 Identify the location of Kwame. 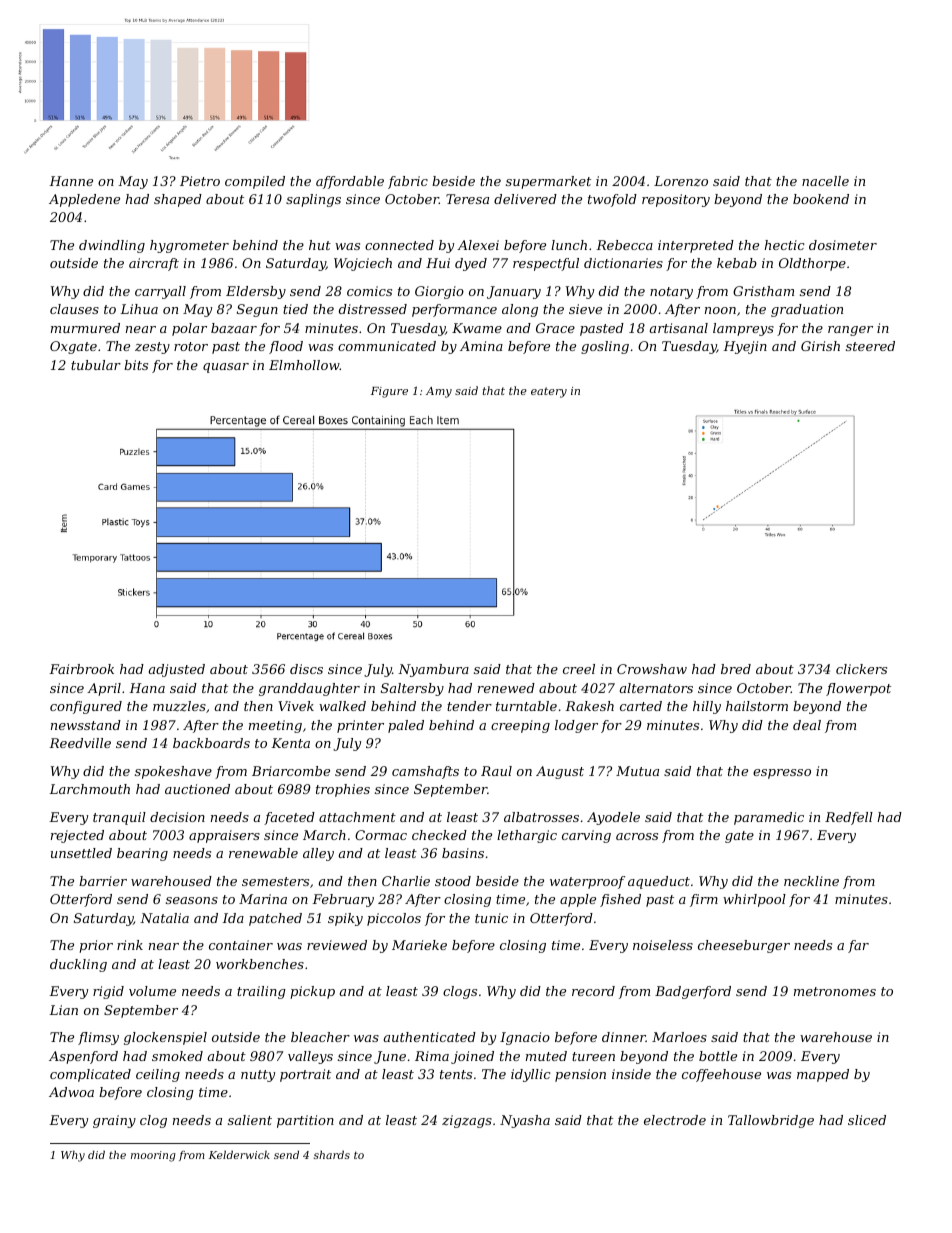
(477, 328).
